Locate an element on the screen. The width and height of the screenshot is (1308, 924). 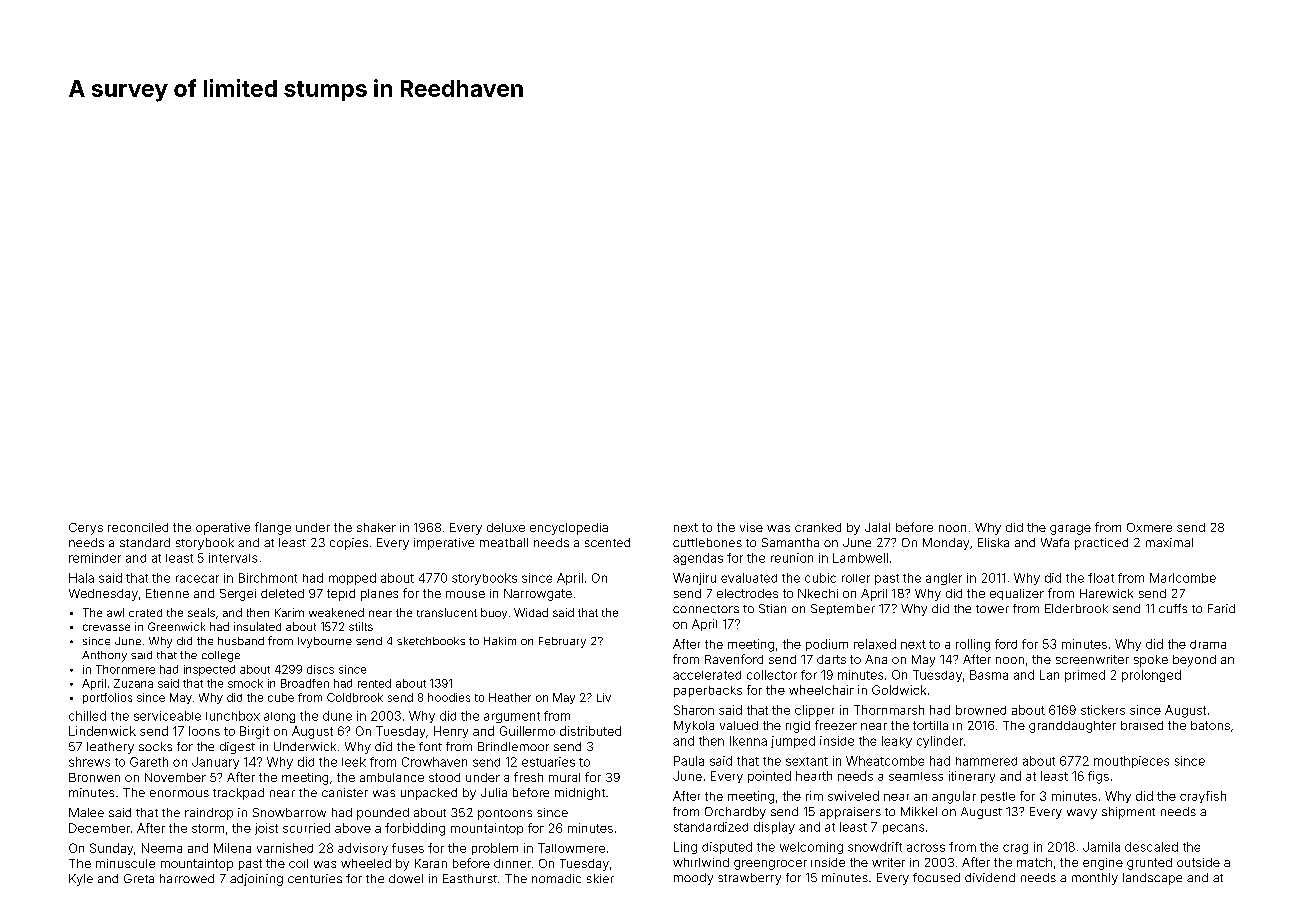
accelerated is located at coordinates (707, 675).
